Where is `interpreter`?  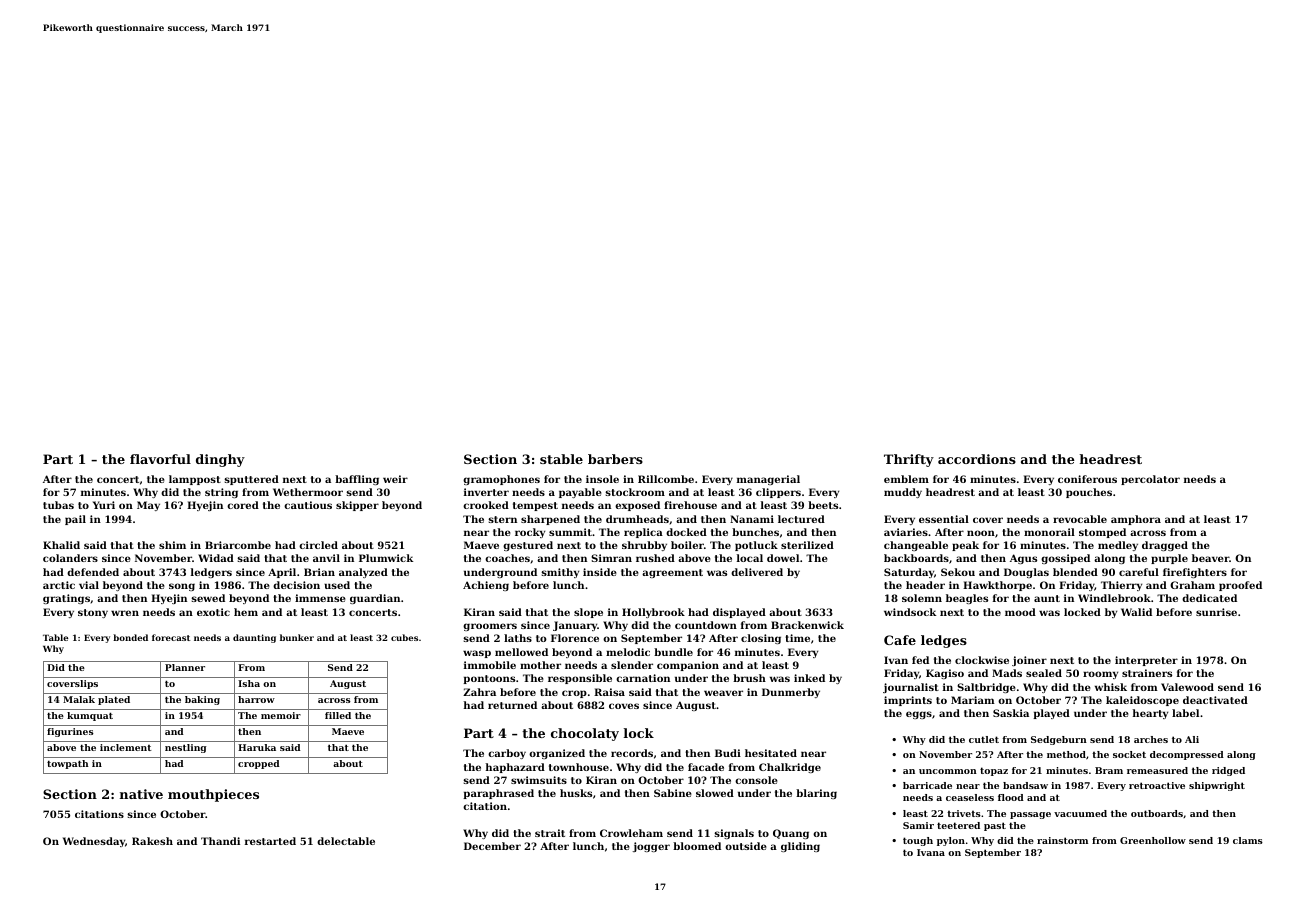
interpreter is located at coordinates (1146, 661).
